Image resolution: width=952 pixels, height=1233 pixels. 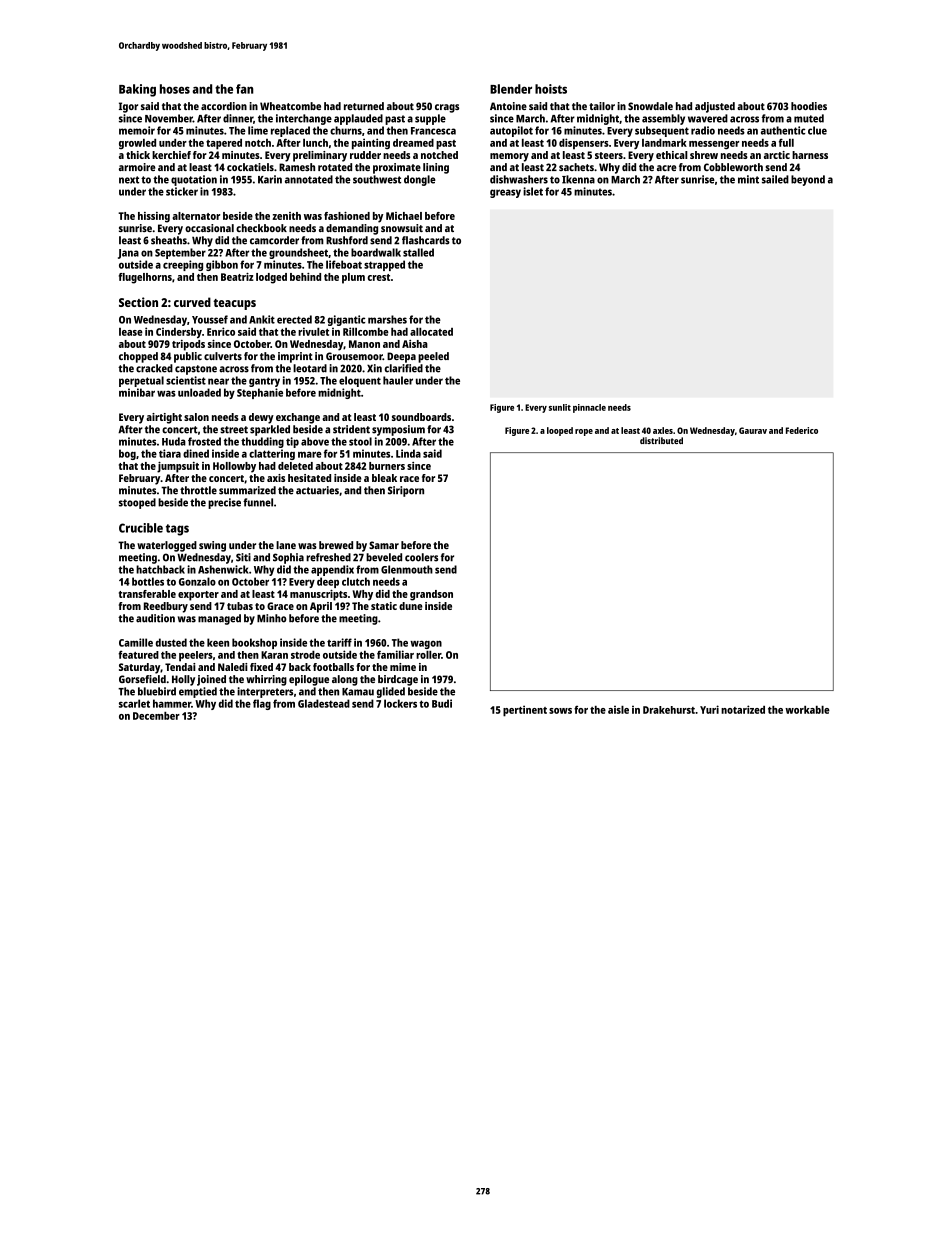 I want to click on Stephanie, so click(x=260, y=393).
